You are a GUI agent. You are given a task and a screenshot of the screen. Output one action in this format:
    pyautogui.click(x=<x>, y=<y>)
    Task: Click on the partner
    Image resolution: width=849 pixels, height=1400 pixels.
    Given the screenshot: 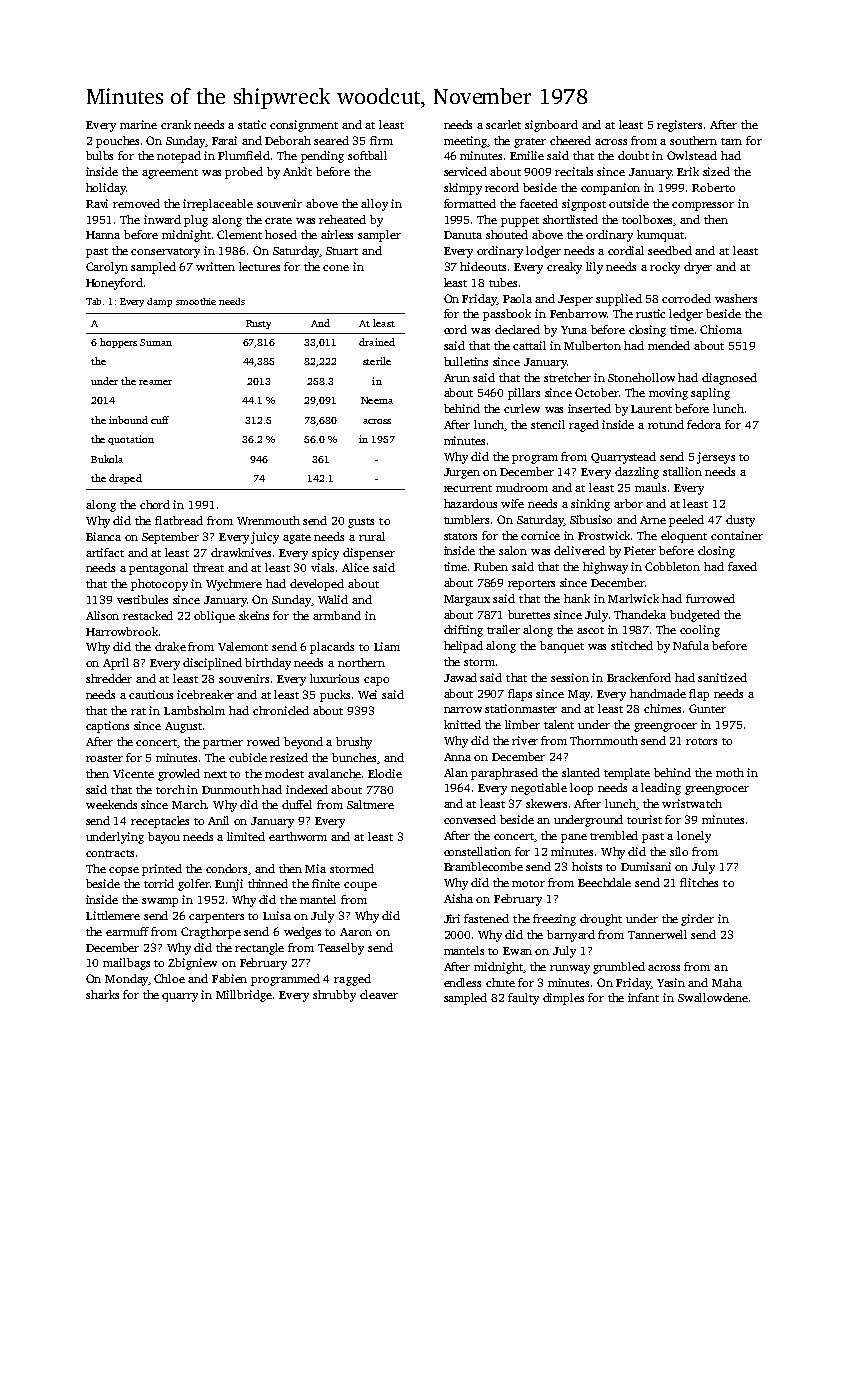 What is the action you would take?
    pyautogui.click(x=223, y=744)
